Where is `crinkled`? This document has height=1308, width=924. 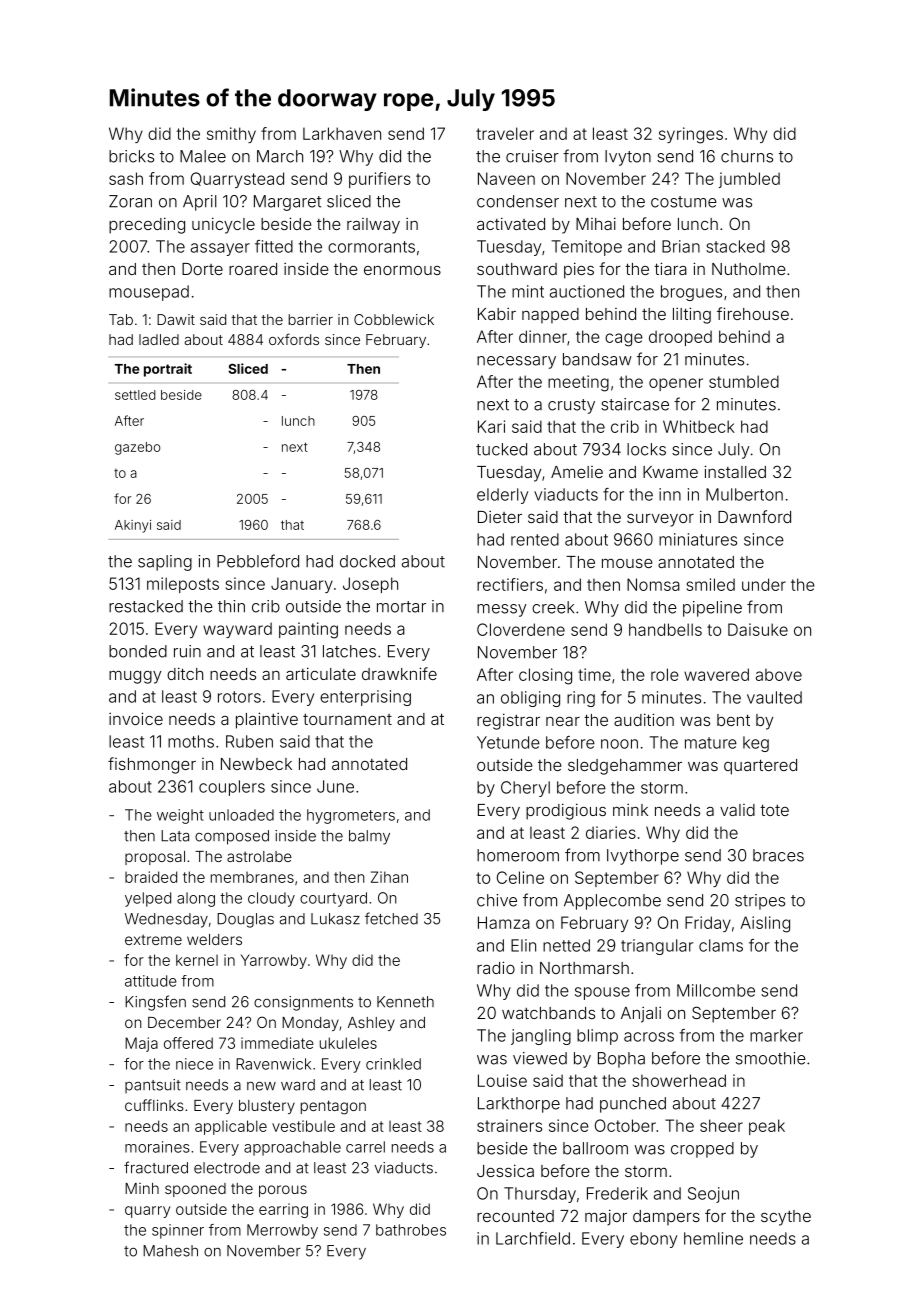
crinkled is located at coordinates (393, 1064).
